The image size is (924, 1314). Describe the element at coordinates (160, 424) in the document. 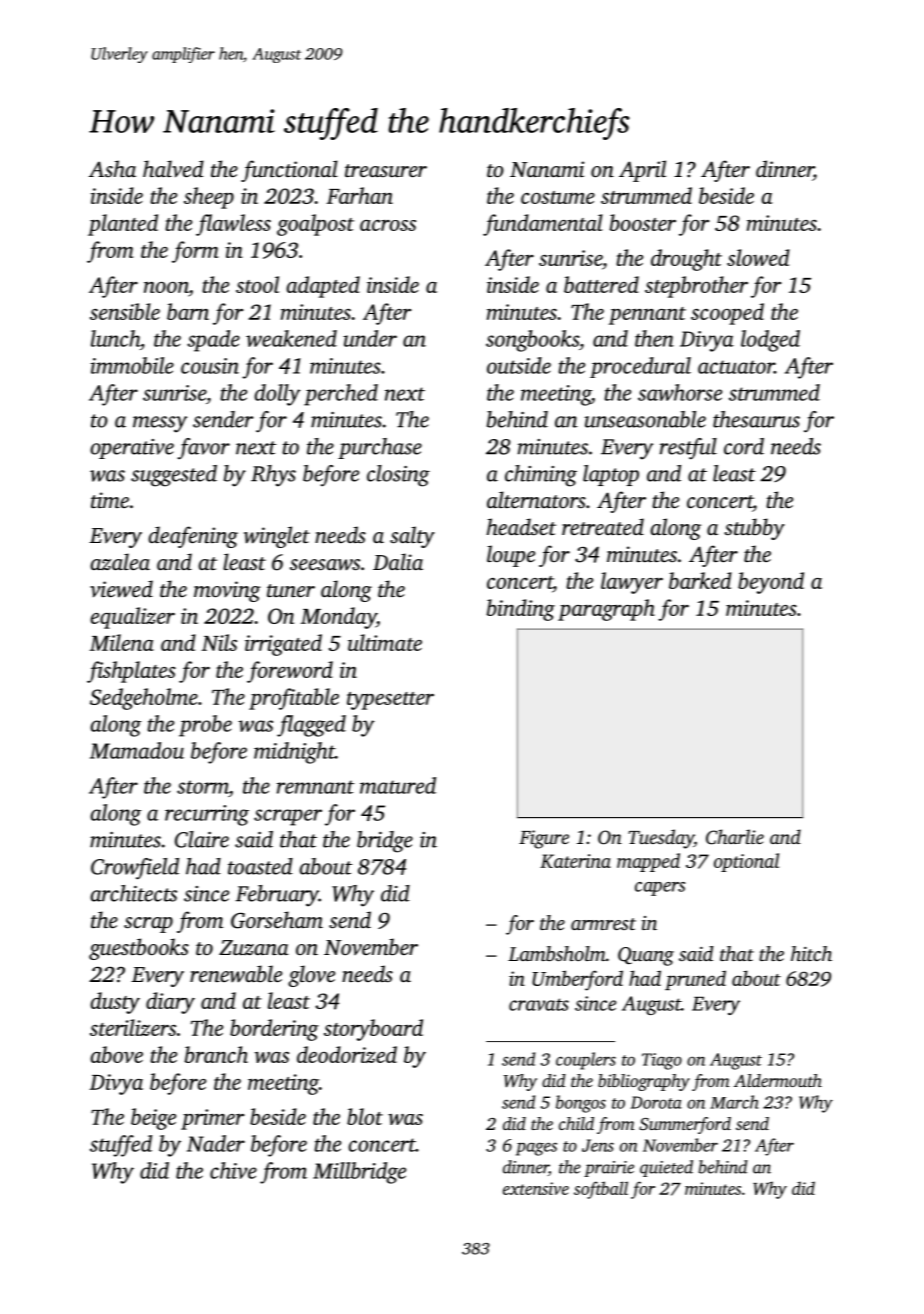

I see `messy` at that location.
